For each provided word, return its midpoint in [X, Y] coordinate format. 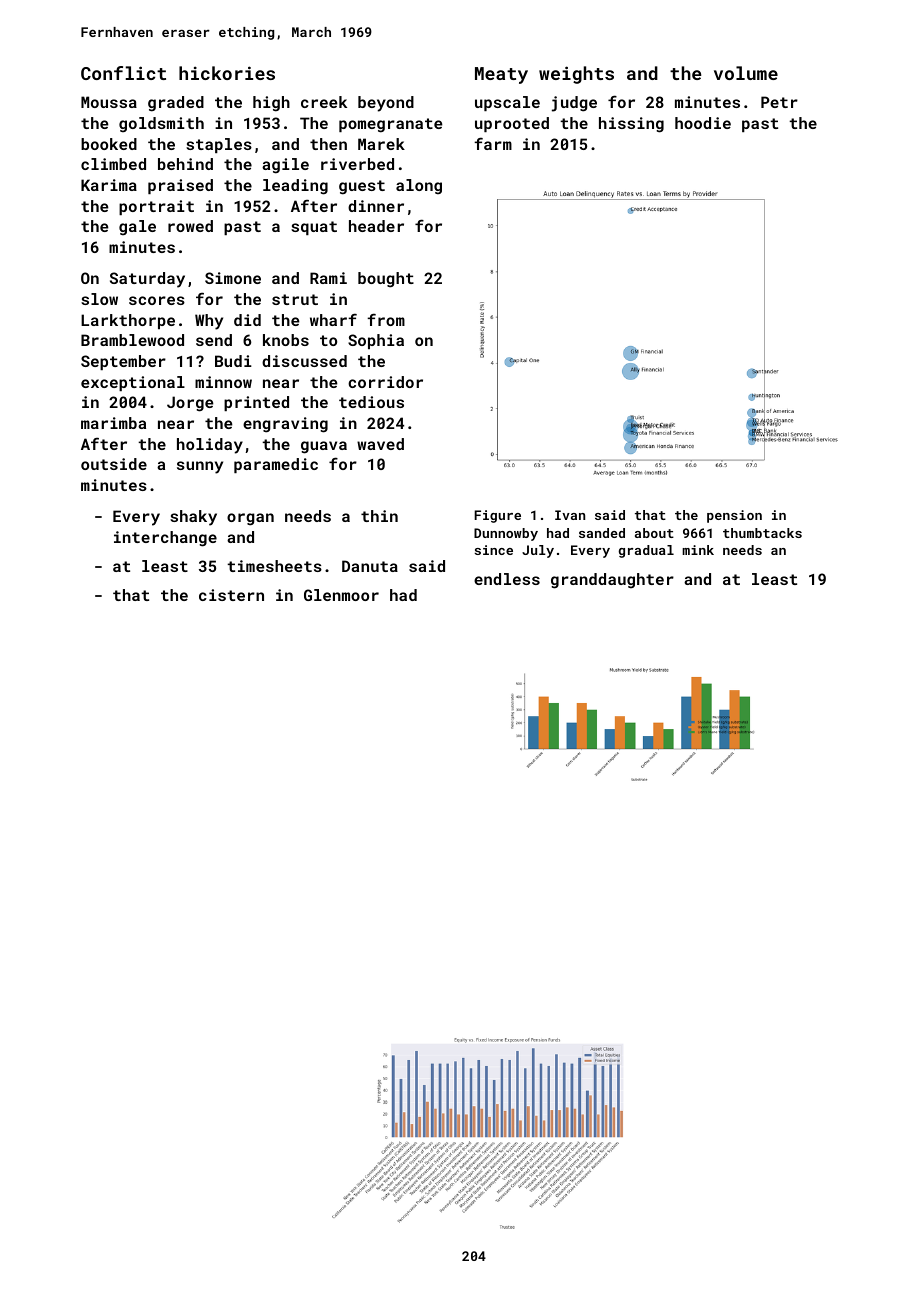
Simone [233, 278]
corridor [385, 382]
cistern [231, 595]
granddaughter [612, 581]
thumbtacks [762, 533]
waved [380, 444]
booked [109, 144]
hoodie [703, 123]
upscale [507, 103]
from [386, 319]
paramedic [276, 465]
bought [386, 280]
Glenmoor [341, 595]
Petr [779, 102]
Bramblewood [132, 340]
